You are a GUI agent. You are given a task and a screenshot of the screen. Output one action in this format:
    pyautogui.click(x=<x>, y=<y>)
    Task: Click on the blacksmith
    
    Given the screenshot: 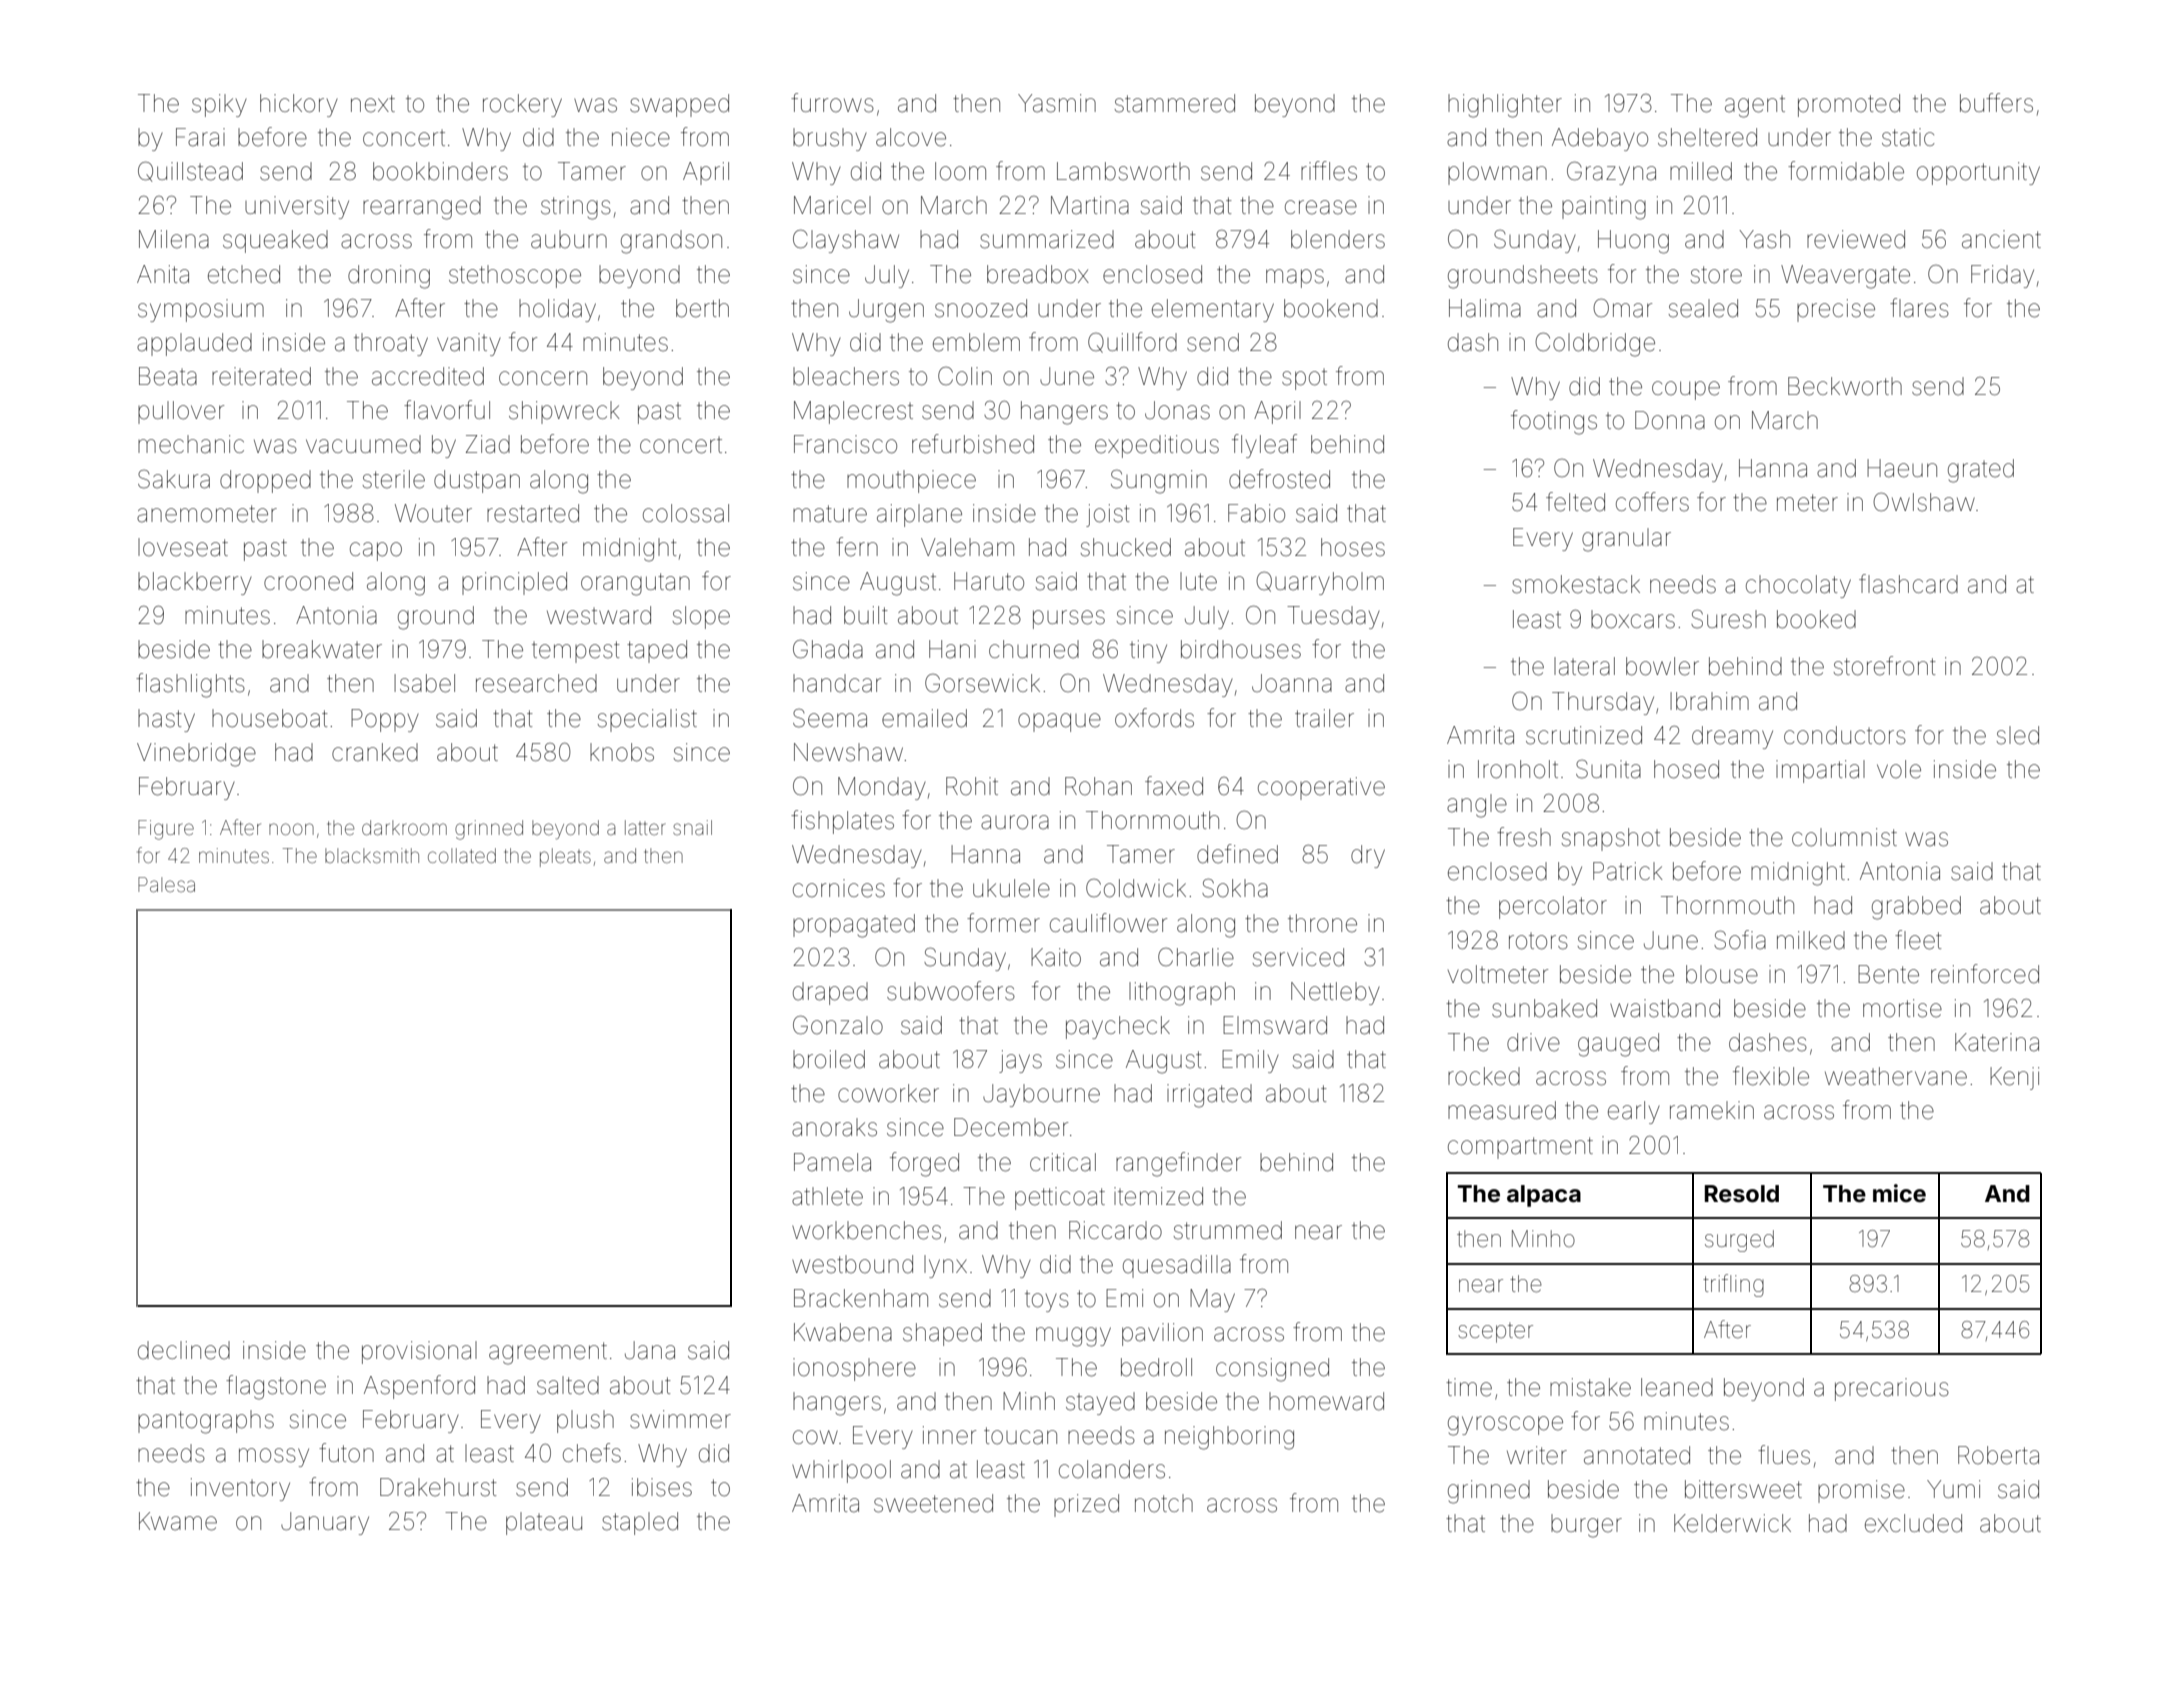 What is the action you would take?
    pyautogui.click(x=372, y=855)
